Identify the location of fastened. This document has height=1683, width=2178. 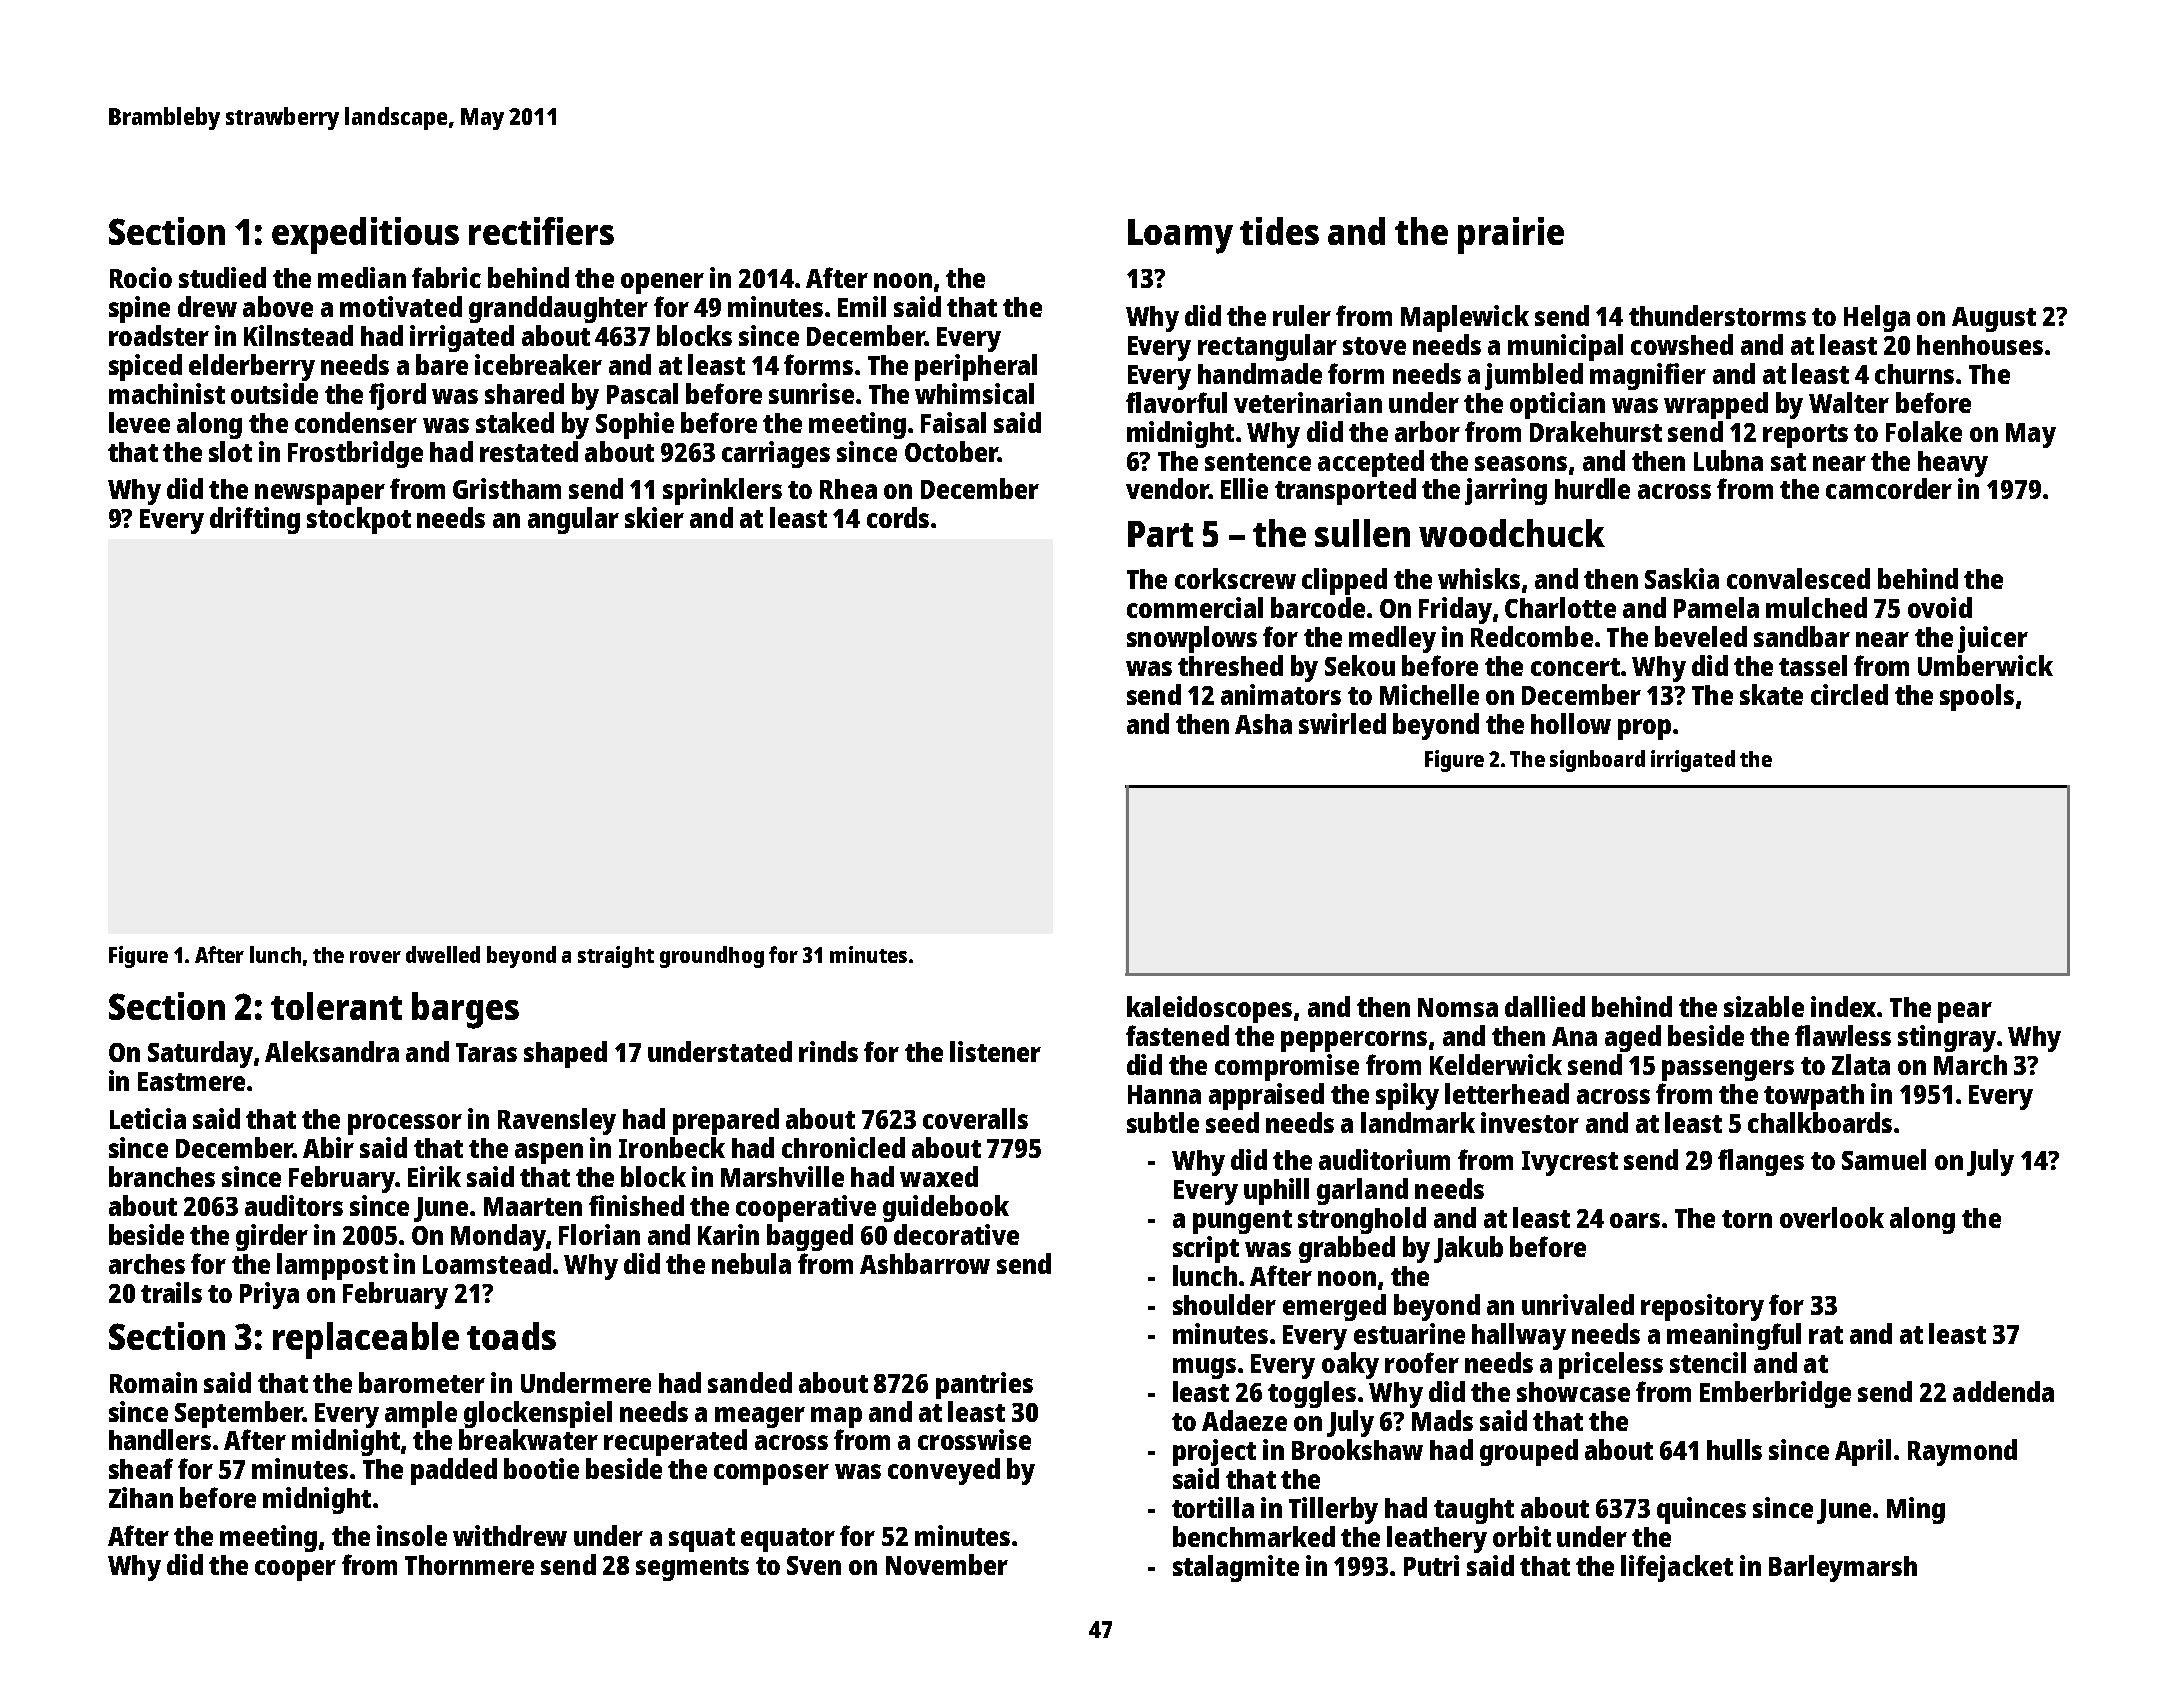
(1177, 1035).
